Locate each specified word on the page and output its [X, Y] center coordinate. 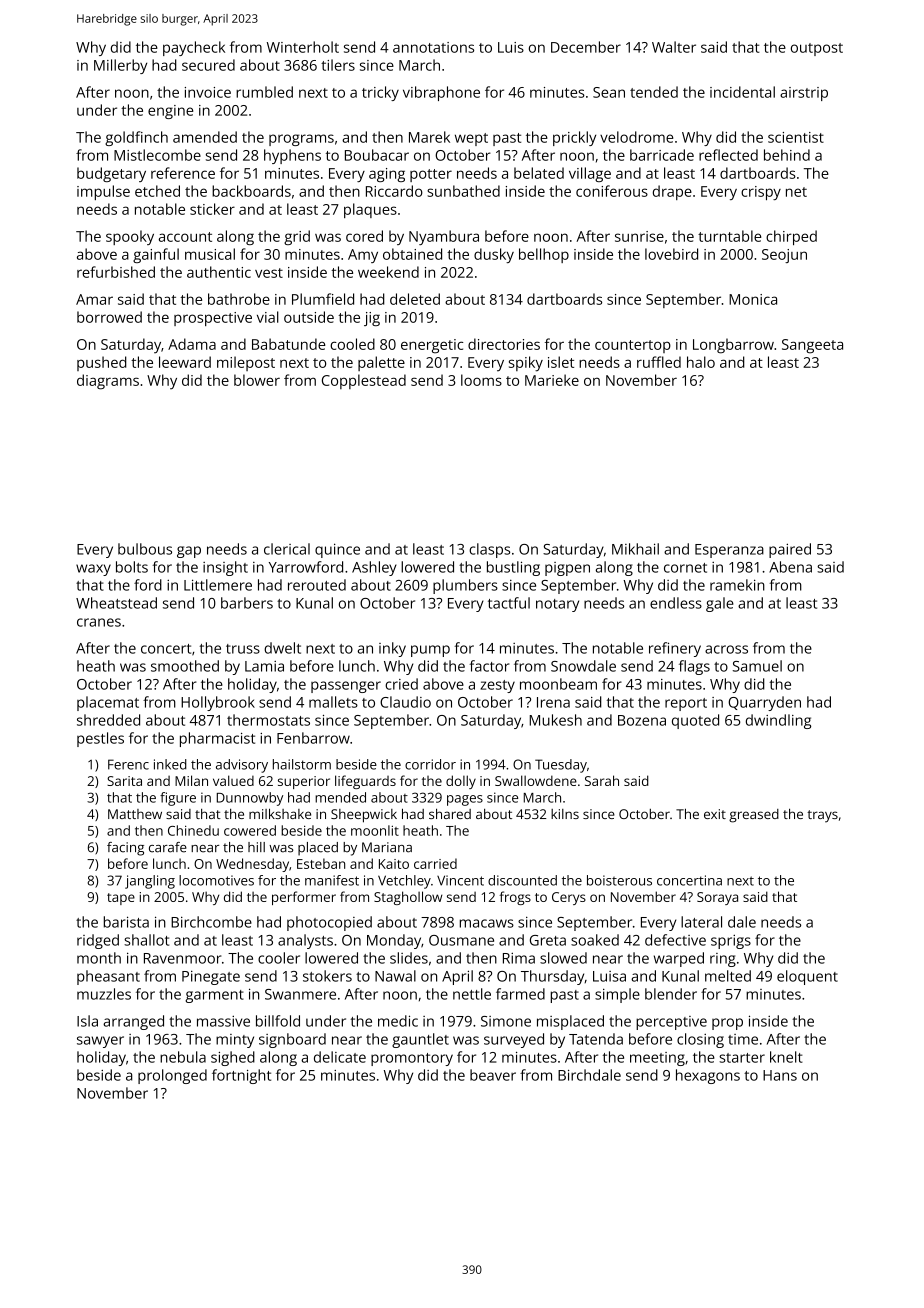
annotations [433, 47]
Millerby [120, 66]
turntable [730, 236]
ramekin [737, 585]
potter [431, 175]
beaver [493, 1075]
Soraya [717, 898]
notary [557, 605]
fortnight [241, 1076]
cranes [99, 622]
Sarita [124, 781]
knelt [786, 1057]
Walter [674, 47]
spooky [130, 237]
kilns [565, 814]
